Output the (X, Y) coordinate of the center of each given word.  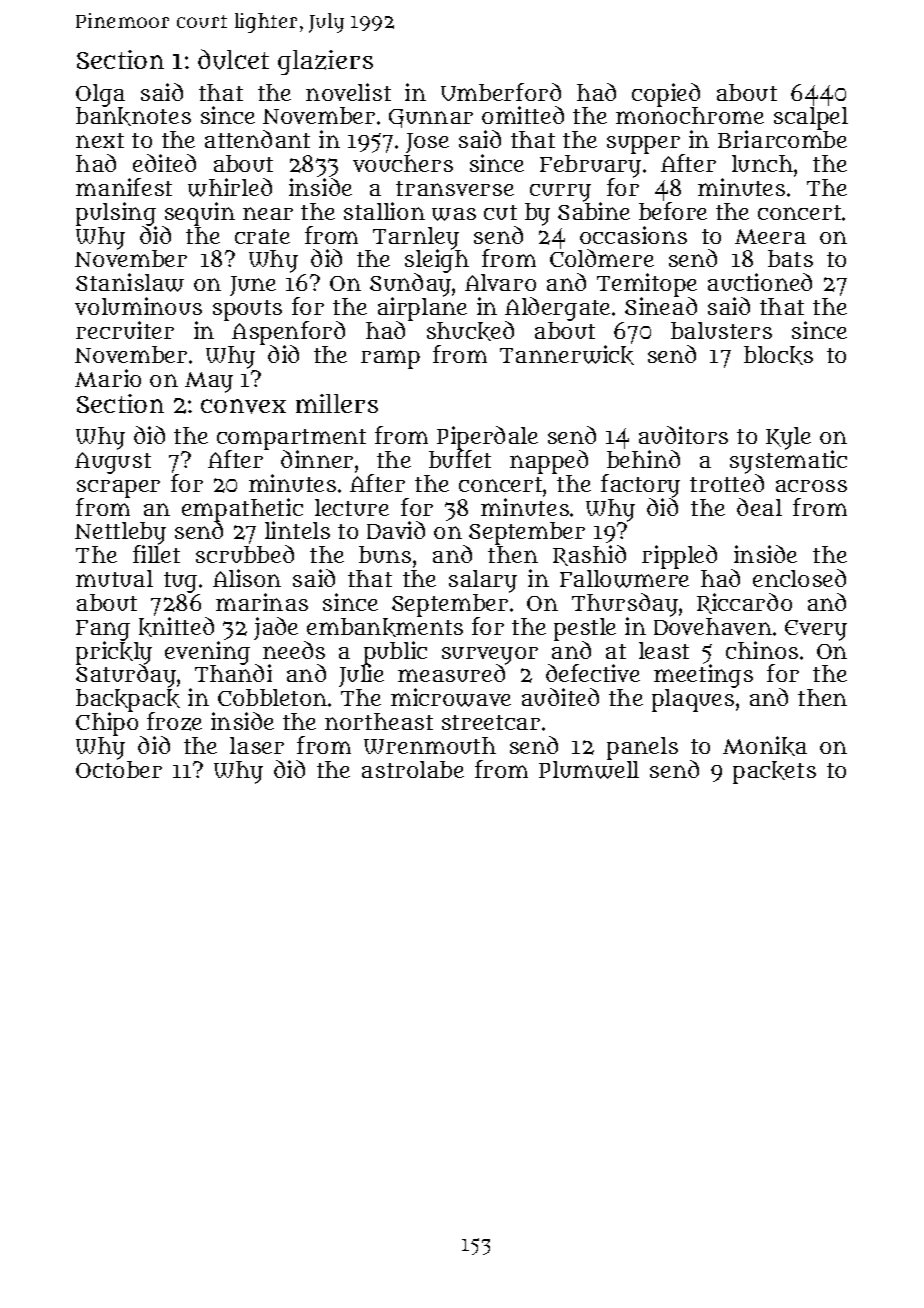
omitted (523, 115)
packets (774, 772)
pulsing (116, 214)
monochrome (690, 115)
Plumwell (589, 770)
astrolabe (413, 769)
